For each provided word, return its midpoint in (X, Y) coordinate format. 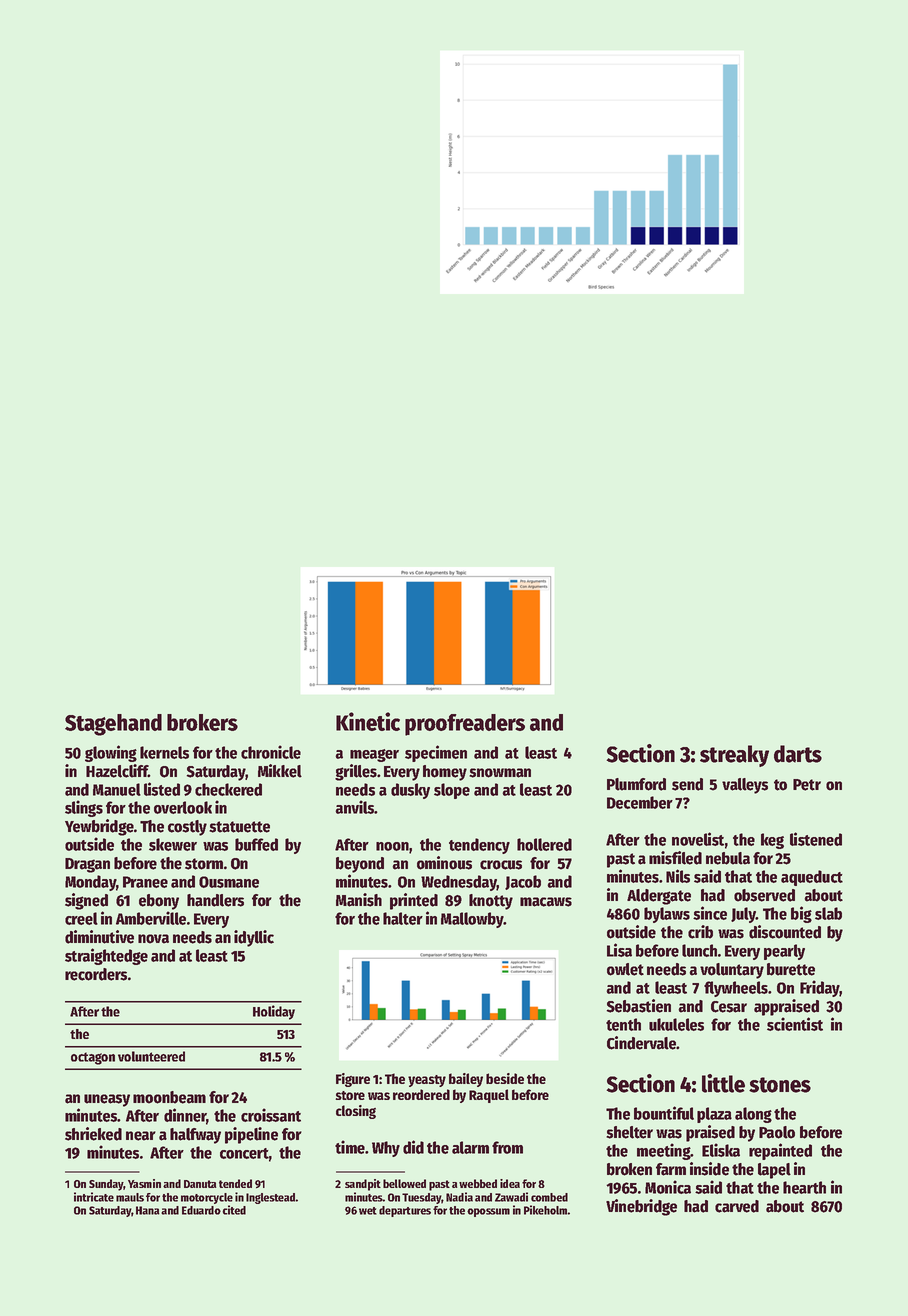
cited (234, 1210)
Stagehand (113, 725)
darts (798, 754)
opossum (488, 1212)
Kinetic (368, 721)
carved (737, 1206)
